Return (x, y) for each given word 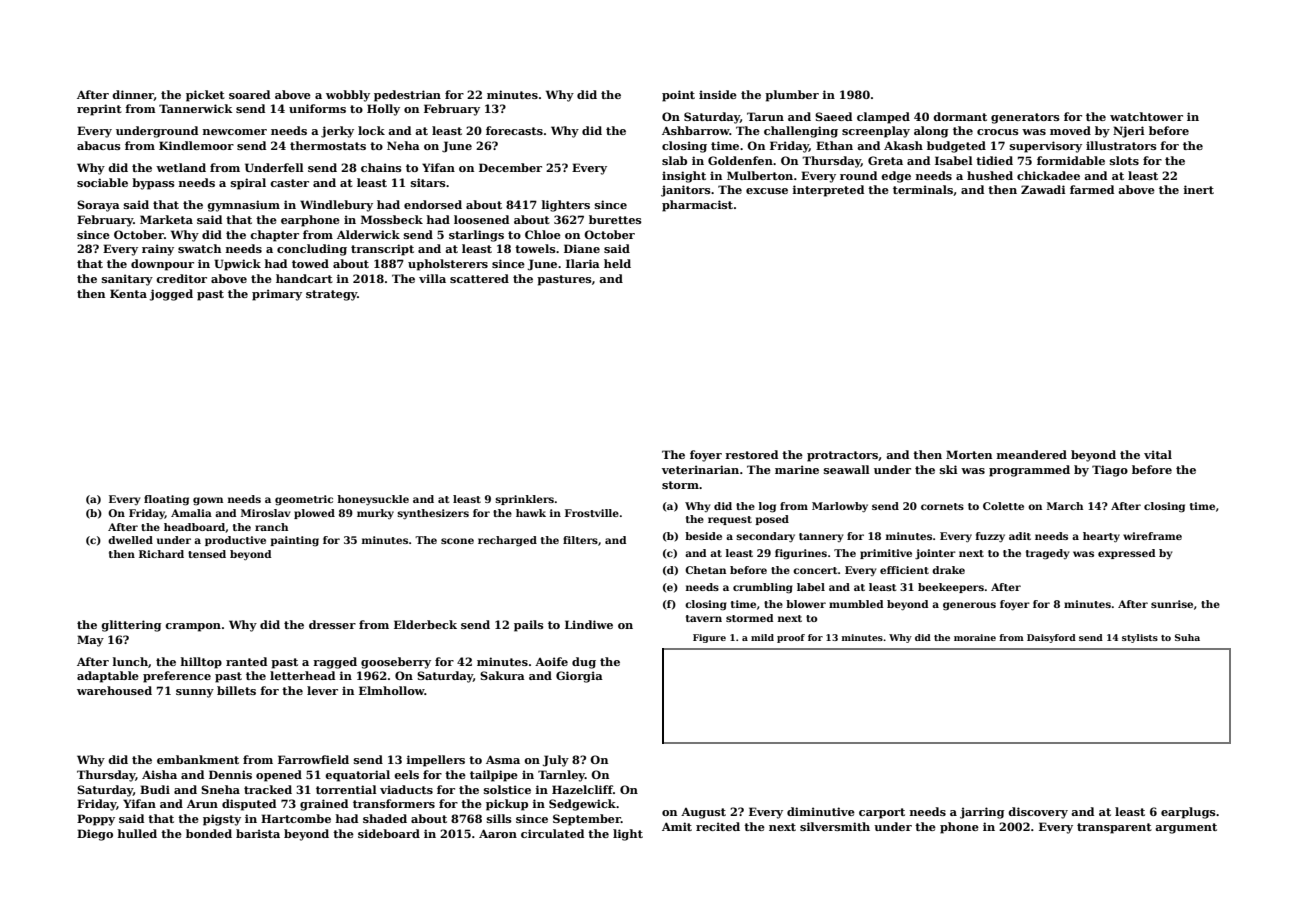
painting (294, 541)
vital (1158, 454)
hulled (137, 833)
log (767, 507)
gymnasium (243, 206)
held (617, 263)
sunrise (1172, 604)
